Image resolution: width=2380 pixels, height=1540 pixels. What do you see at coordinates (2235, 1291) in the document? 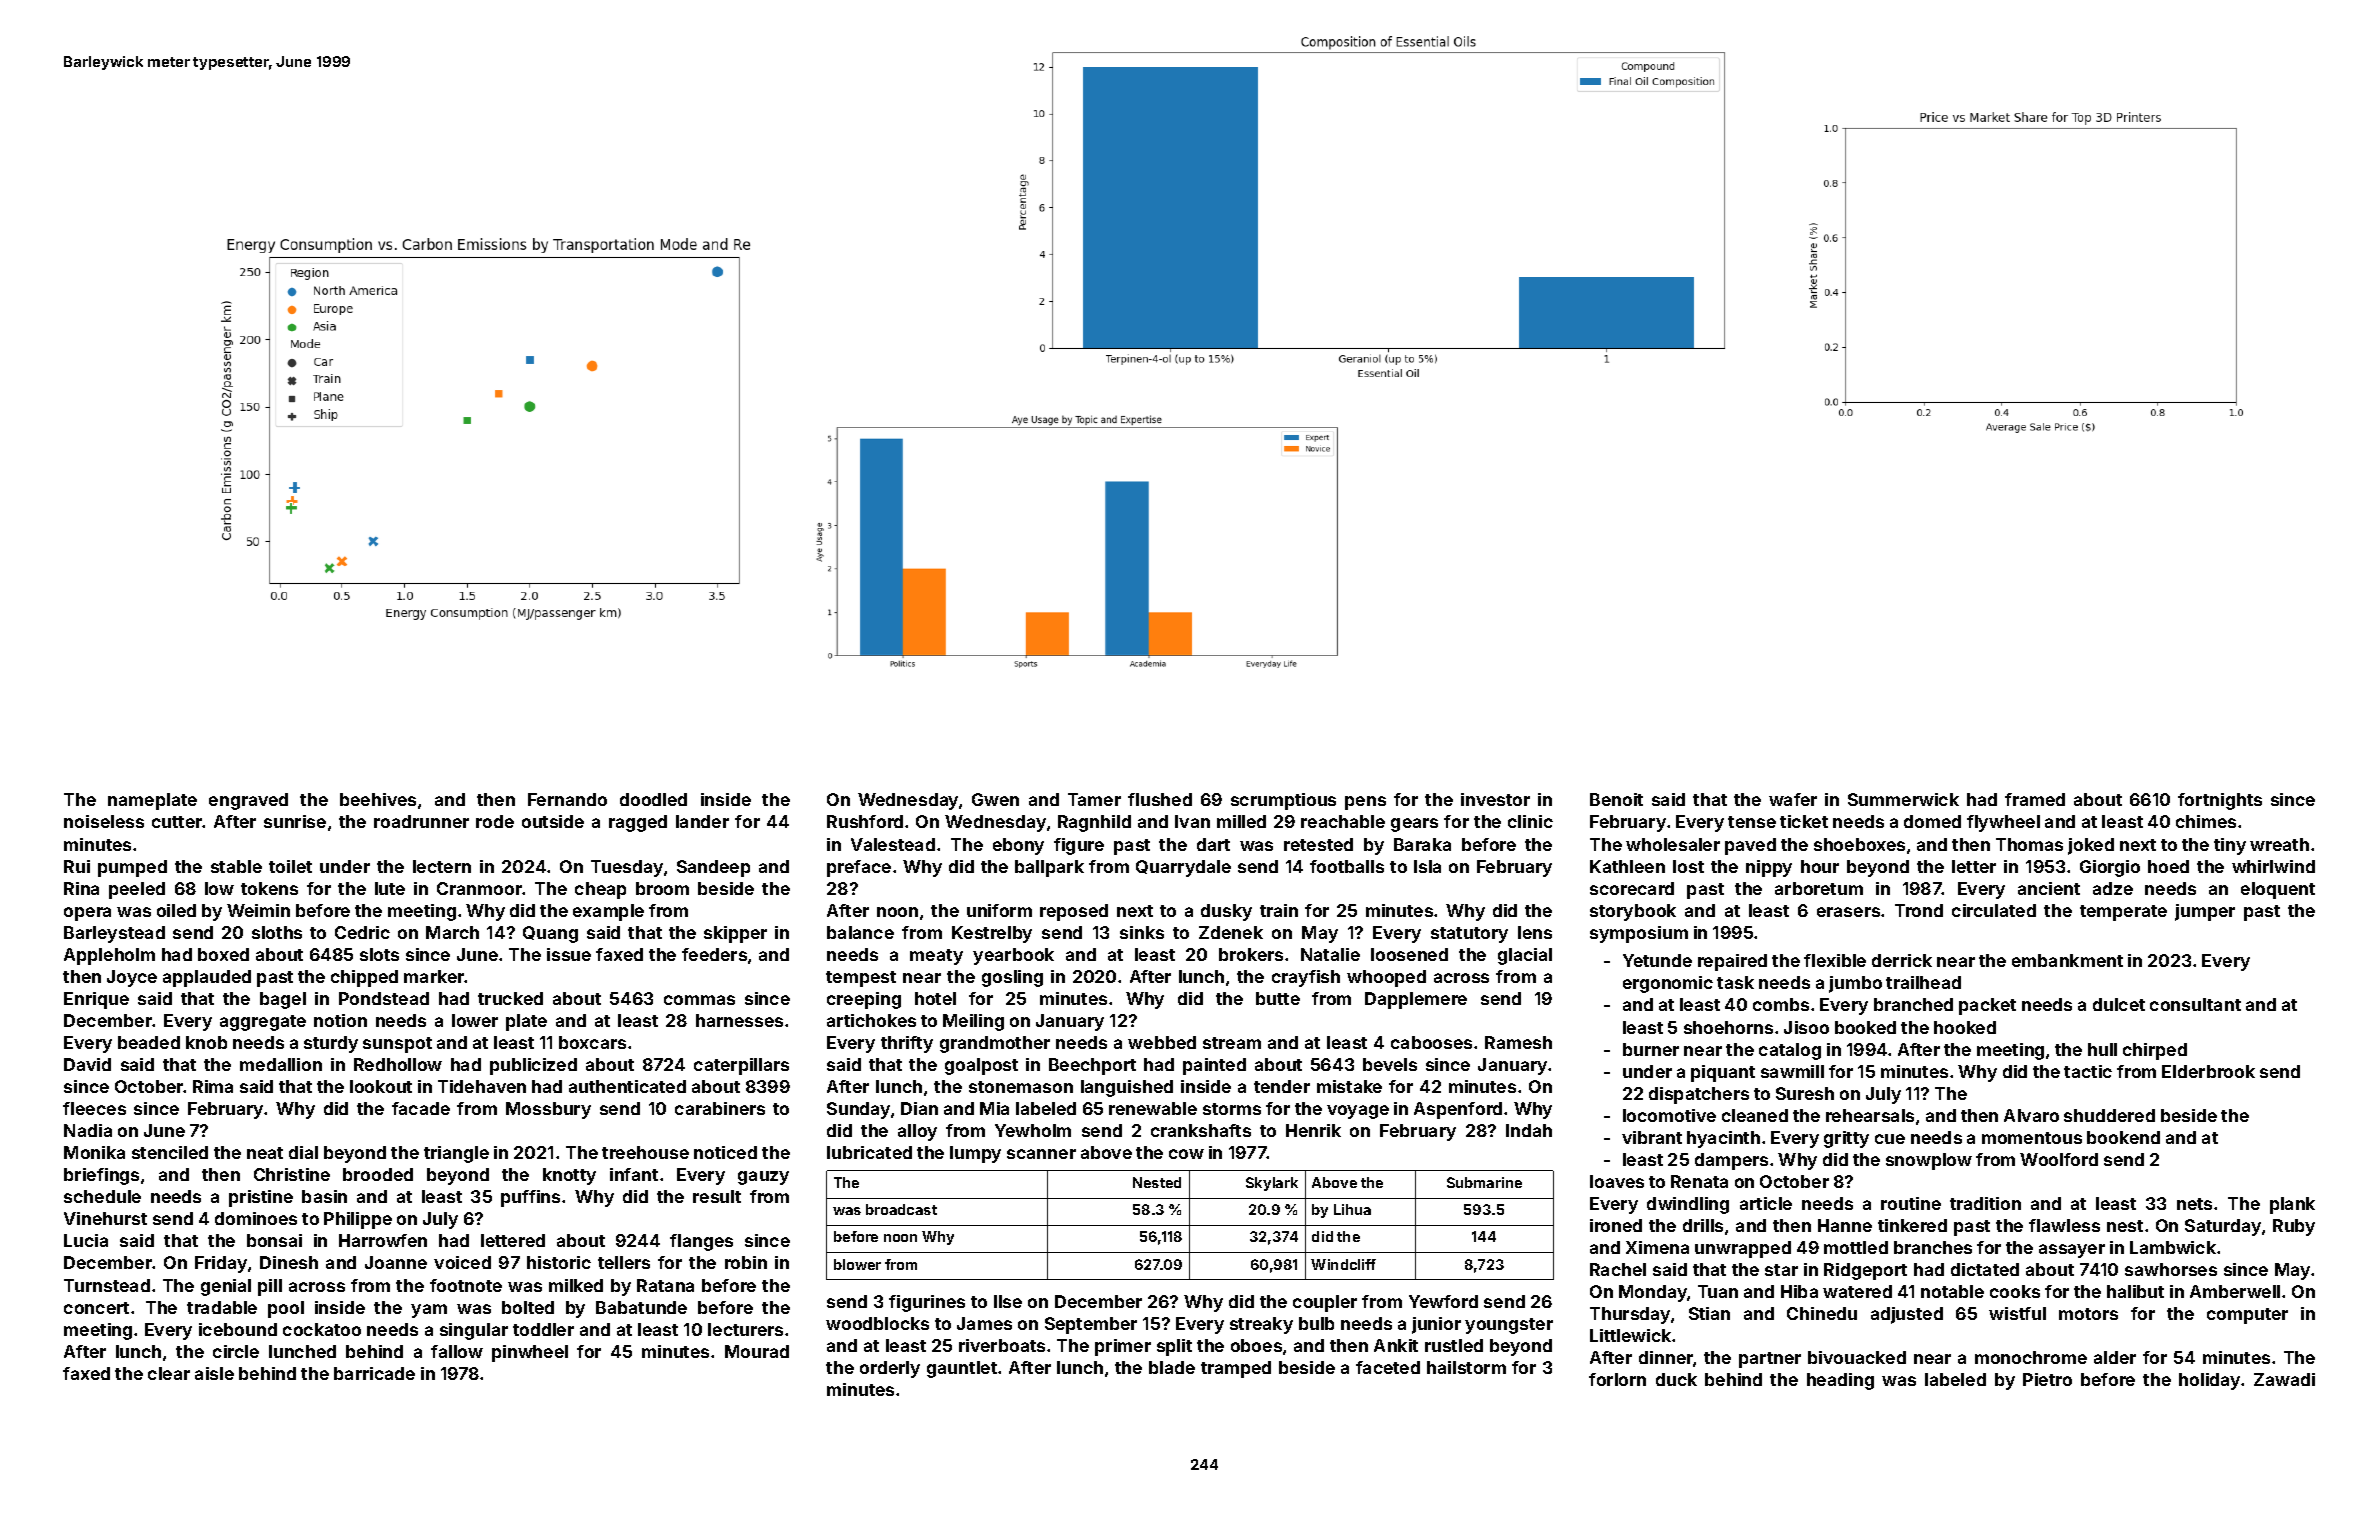
I see `Amberwell` at bounding box center [2235, 1291].
